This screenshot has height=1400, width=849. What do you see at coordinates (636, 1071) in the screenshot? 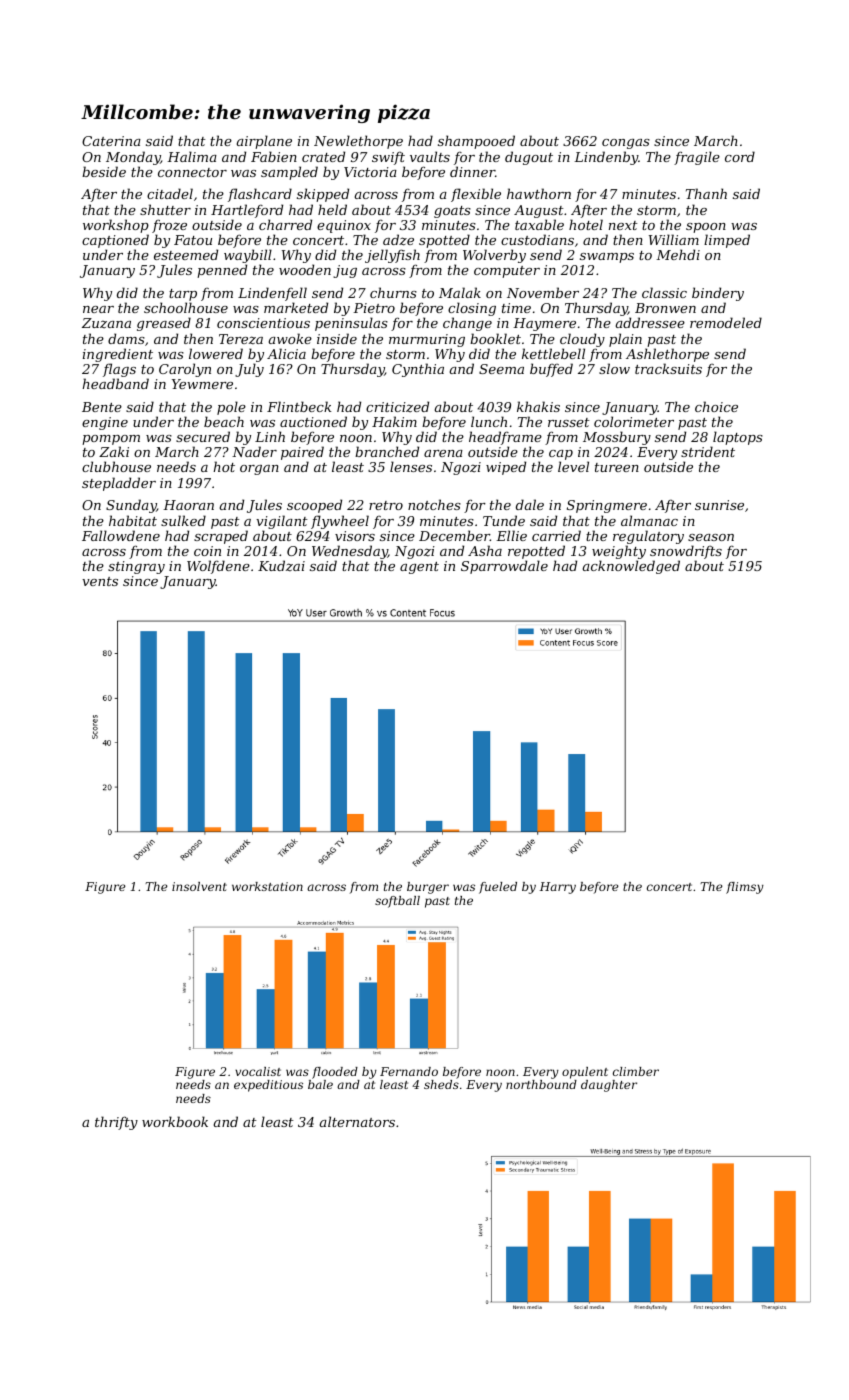
I see `climber` at bounding box center [636, 1071].
